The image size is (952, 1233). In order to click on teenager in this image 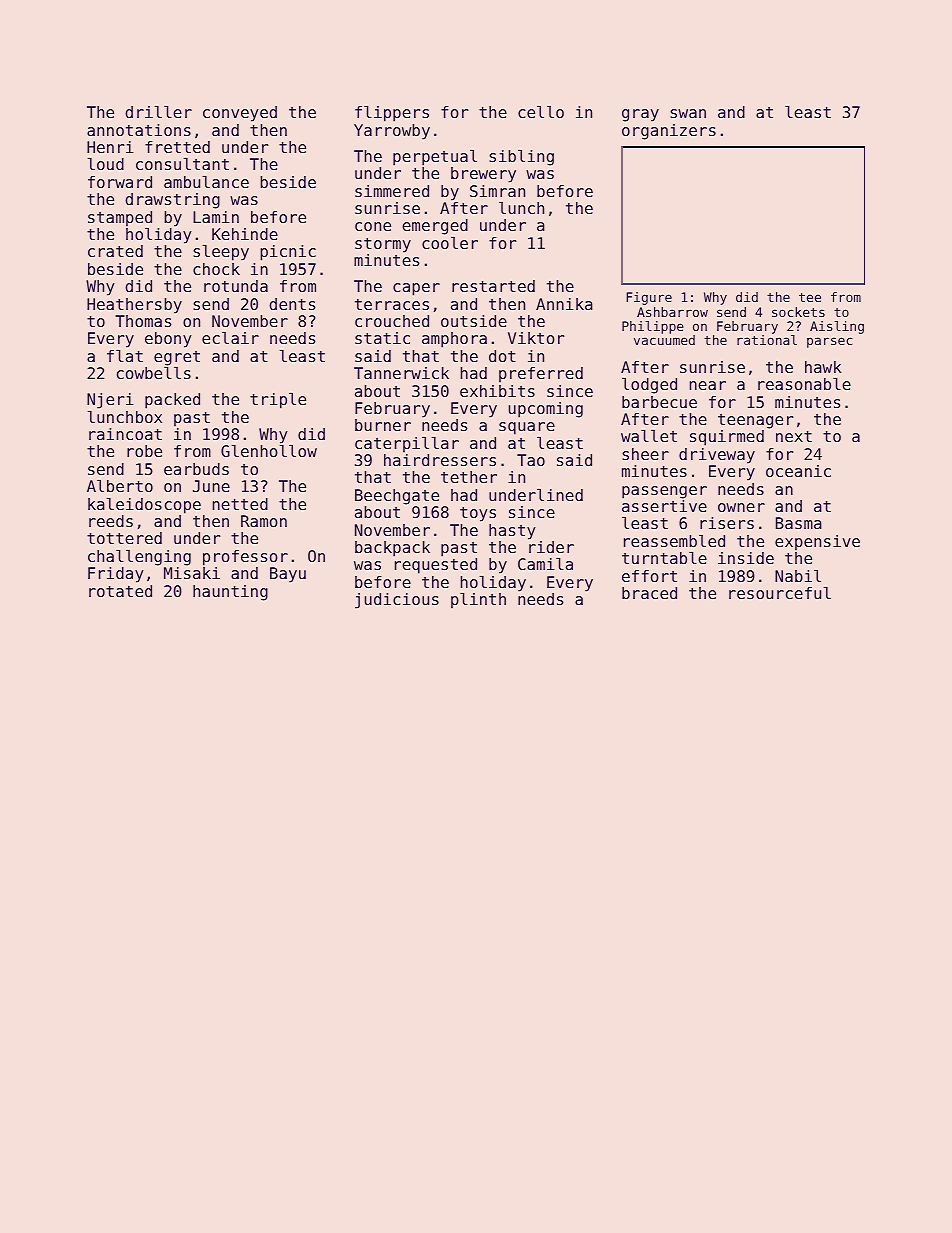, I will do `click(755, 421)`.
